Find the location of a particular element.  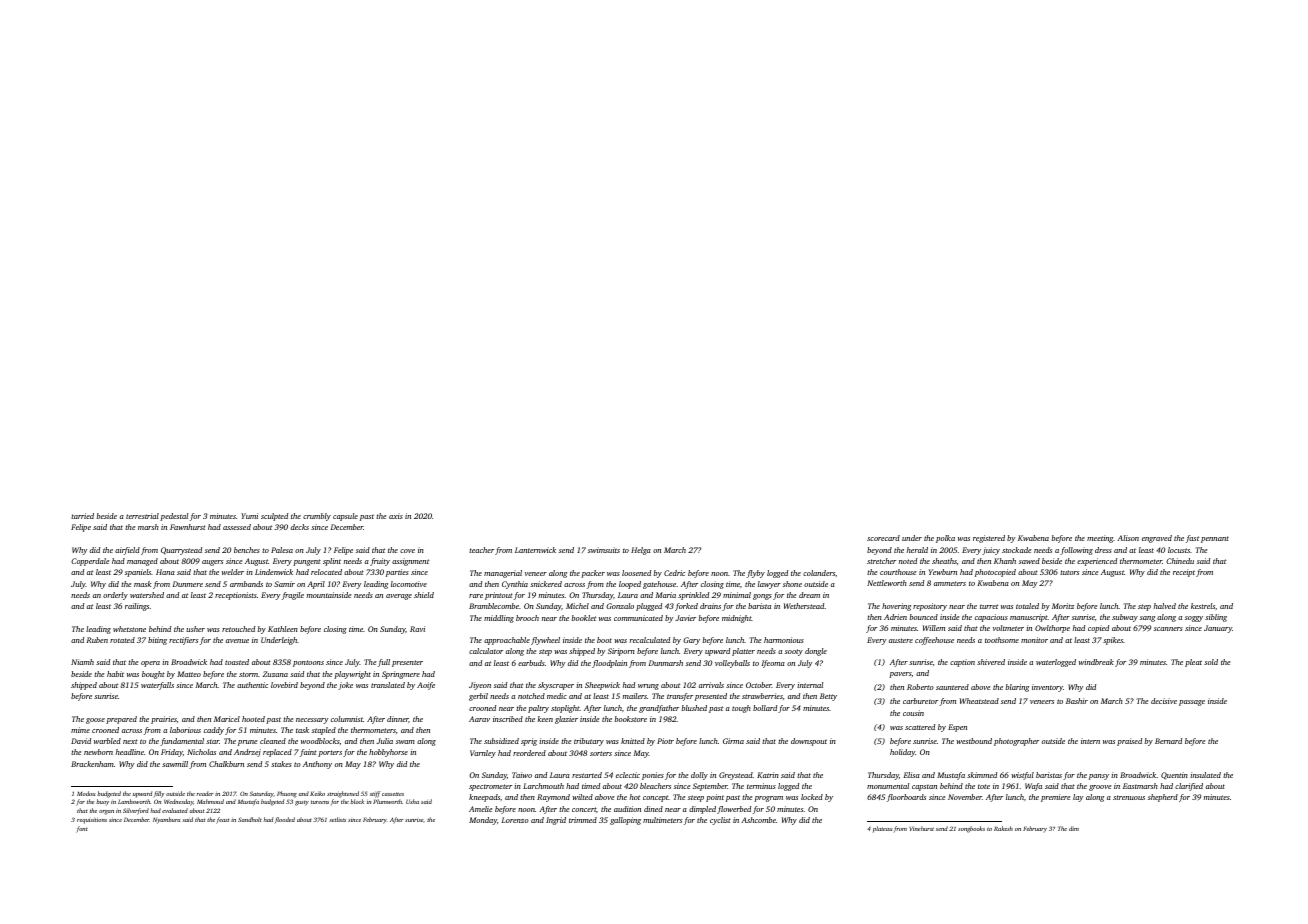

praised is located at coordinates (1129, 742).
